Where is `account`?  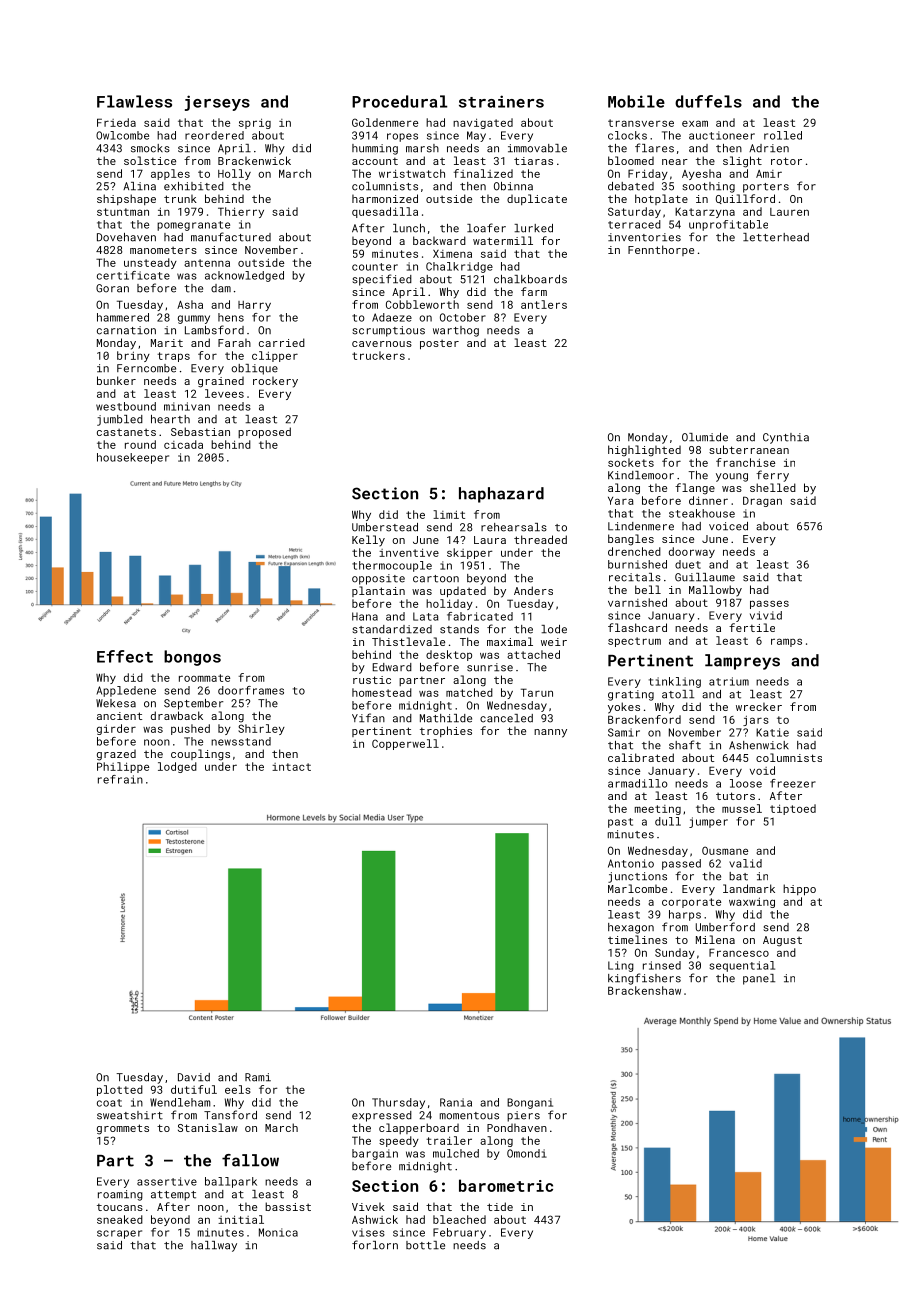
account is located at coordinates (375, 161).
